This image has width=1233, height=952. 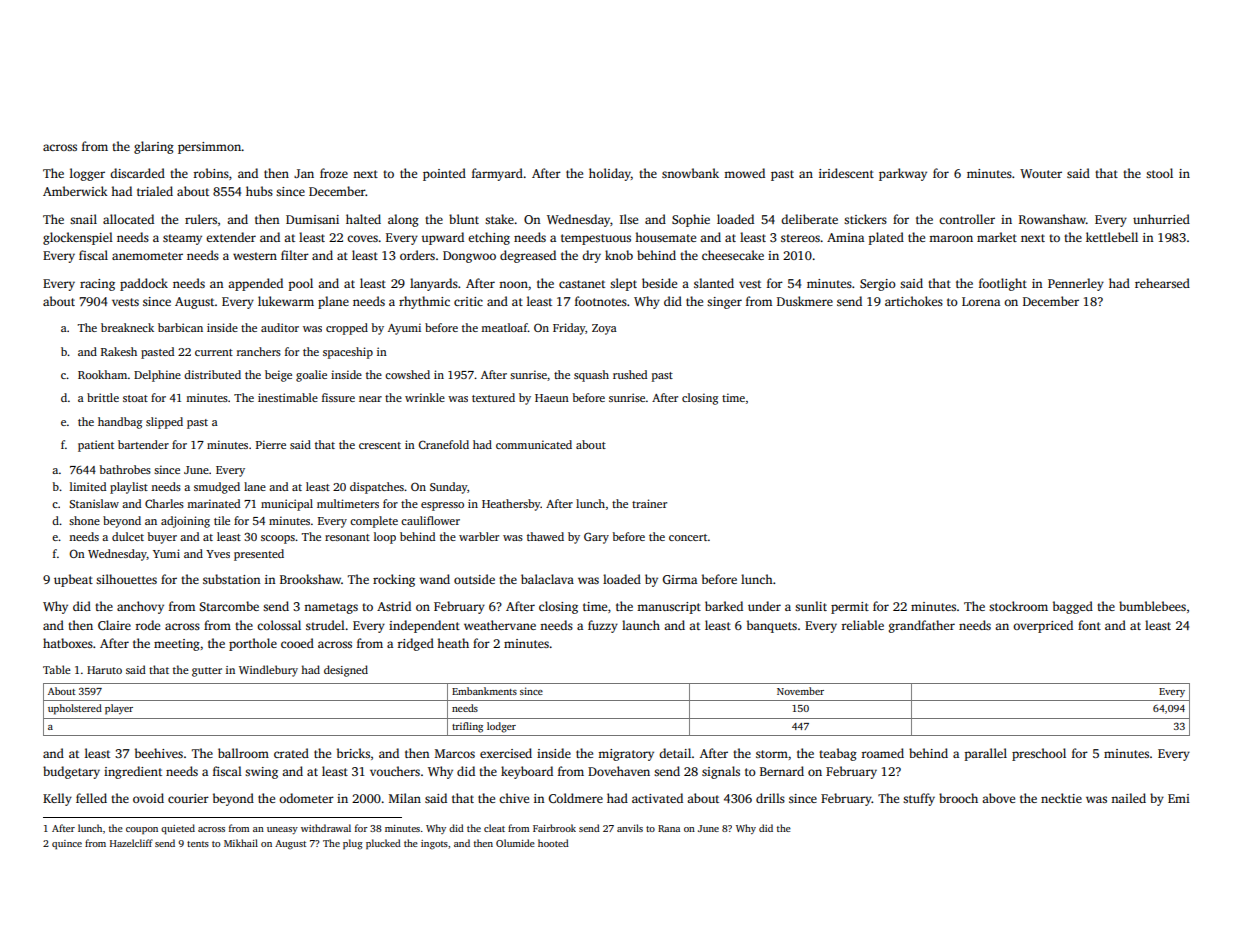 What do you see at coordinates (800, 238) in the image?
I see `stereos` at bounding box center [800, 238].
